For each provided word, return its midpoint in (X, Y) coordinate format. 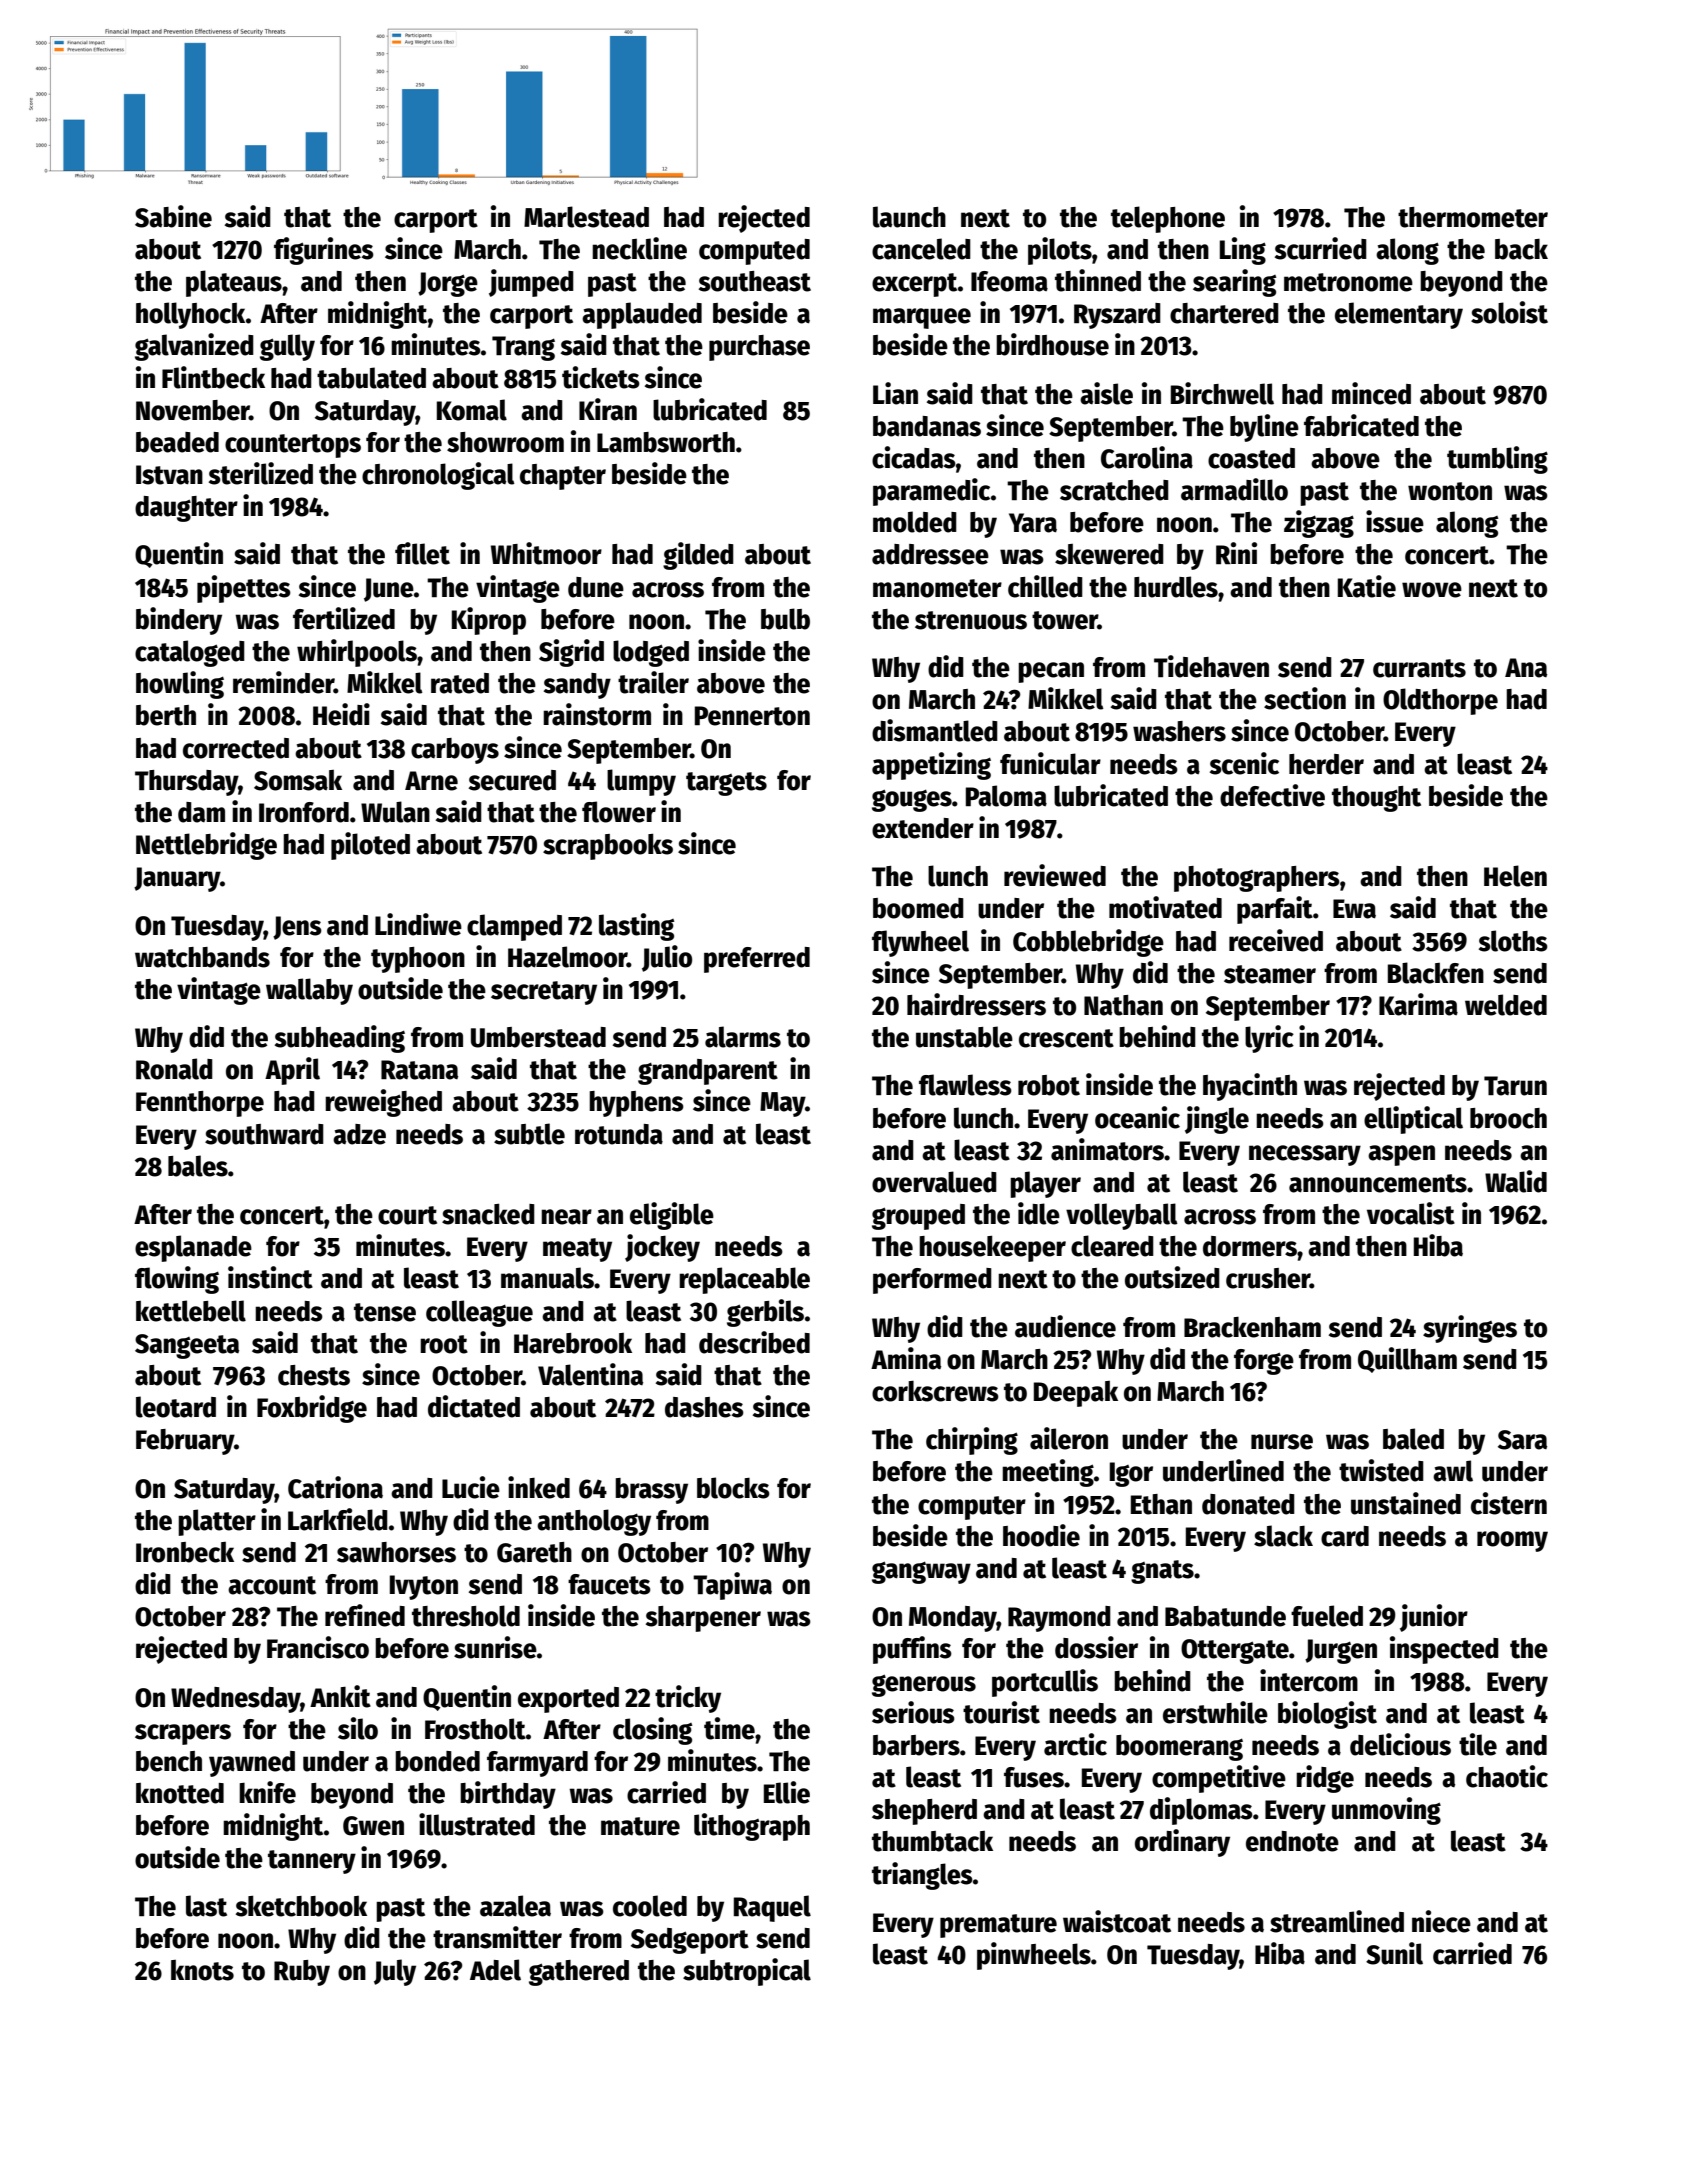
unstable (964, 1037)
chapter (563, 477)
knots (202, 1970)
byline (1264, 428)
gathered (579, 1973)
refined (365, 1615)
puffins (912, 1650)
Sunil (1394, 1953)
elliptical (1413, 1120)
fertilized (344, 618)
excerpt (915, 285)
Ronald (174, 1069)
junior (1434, 1618)
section (1305, 698)
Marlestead (586, 217)
